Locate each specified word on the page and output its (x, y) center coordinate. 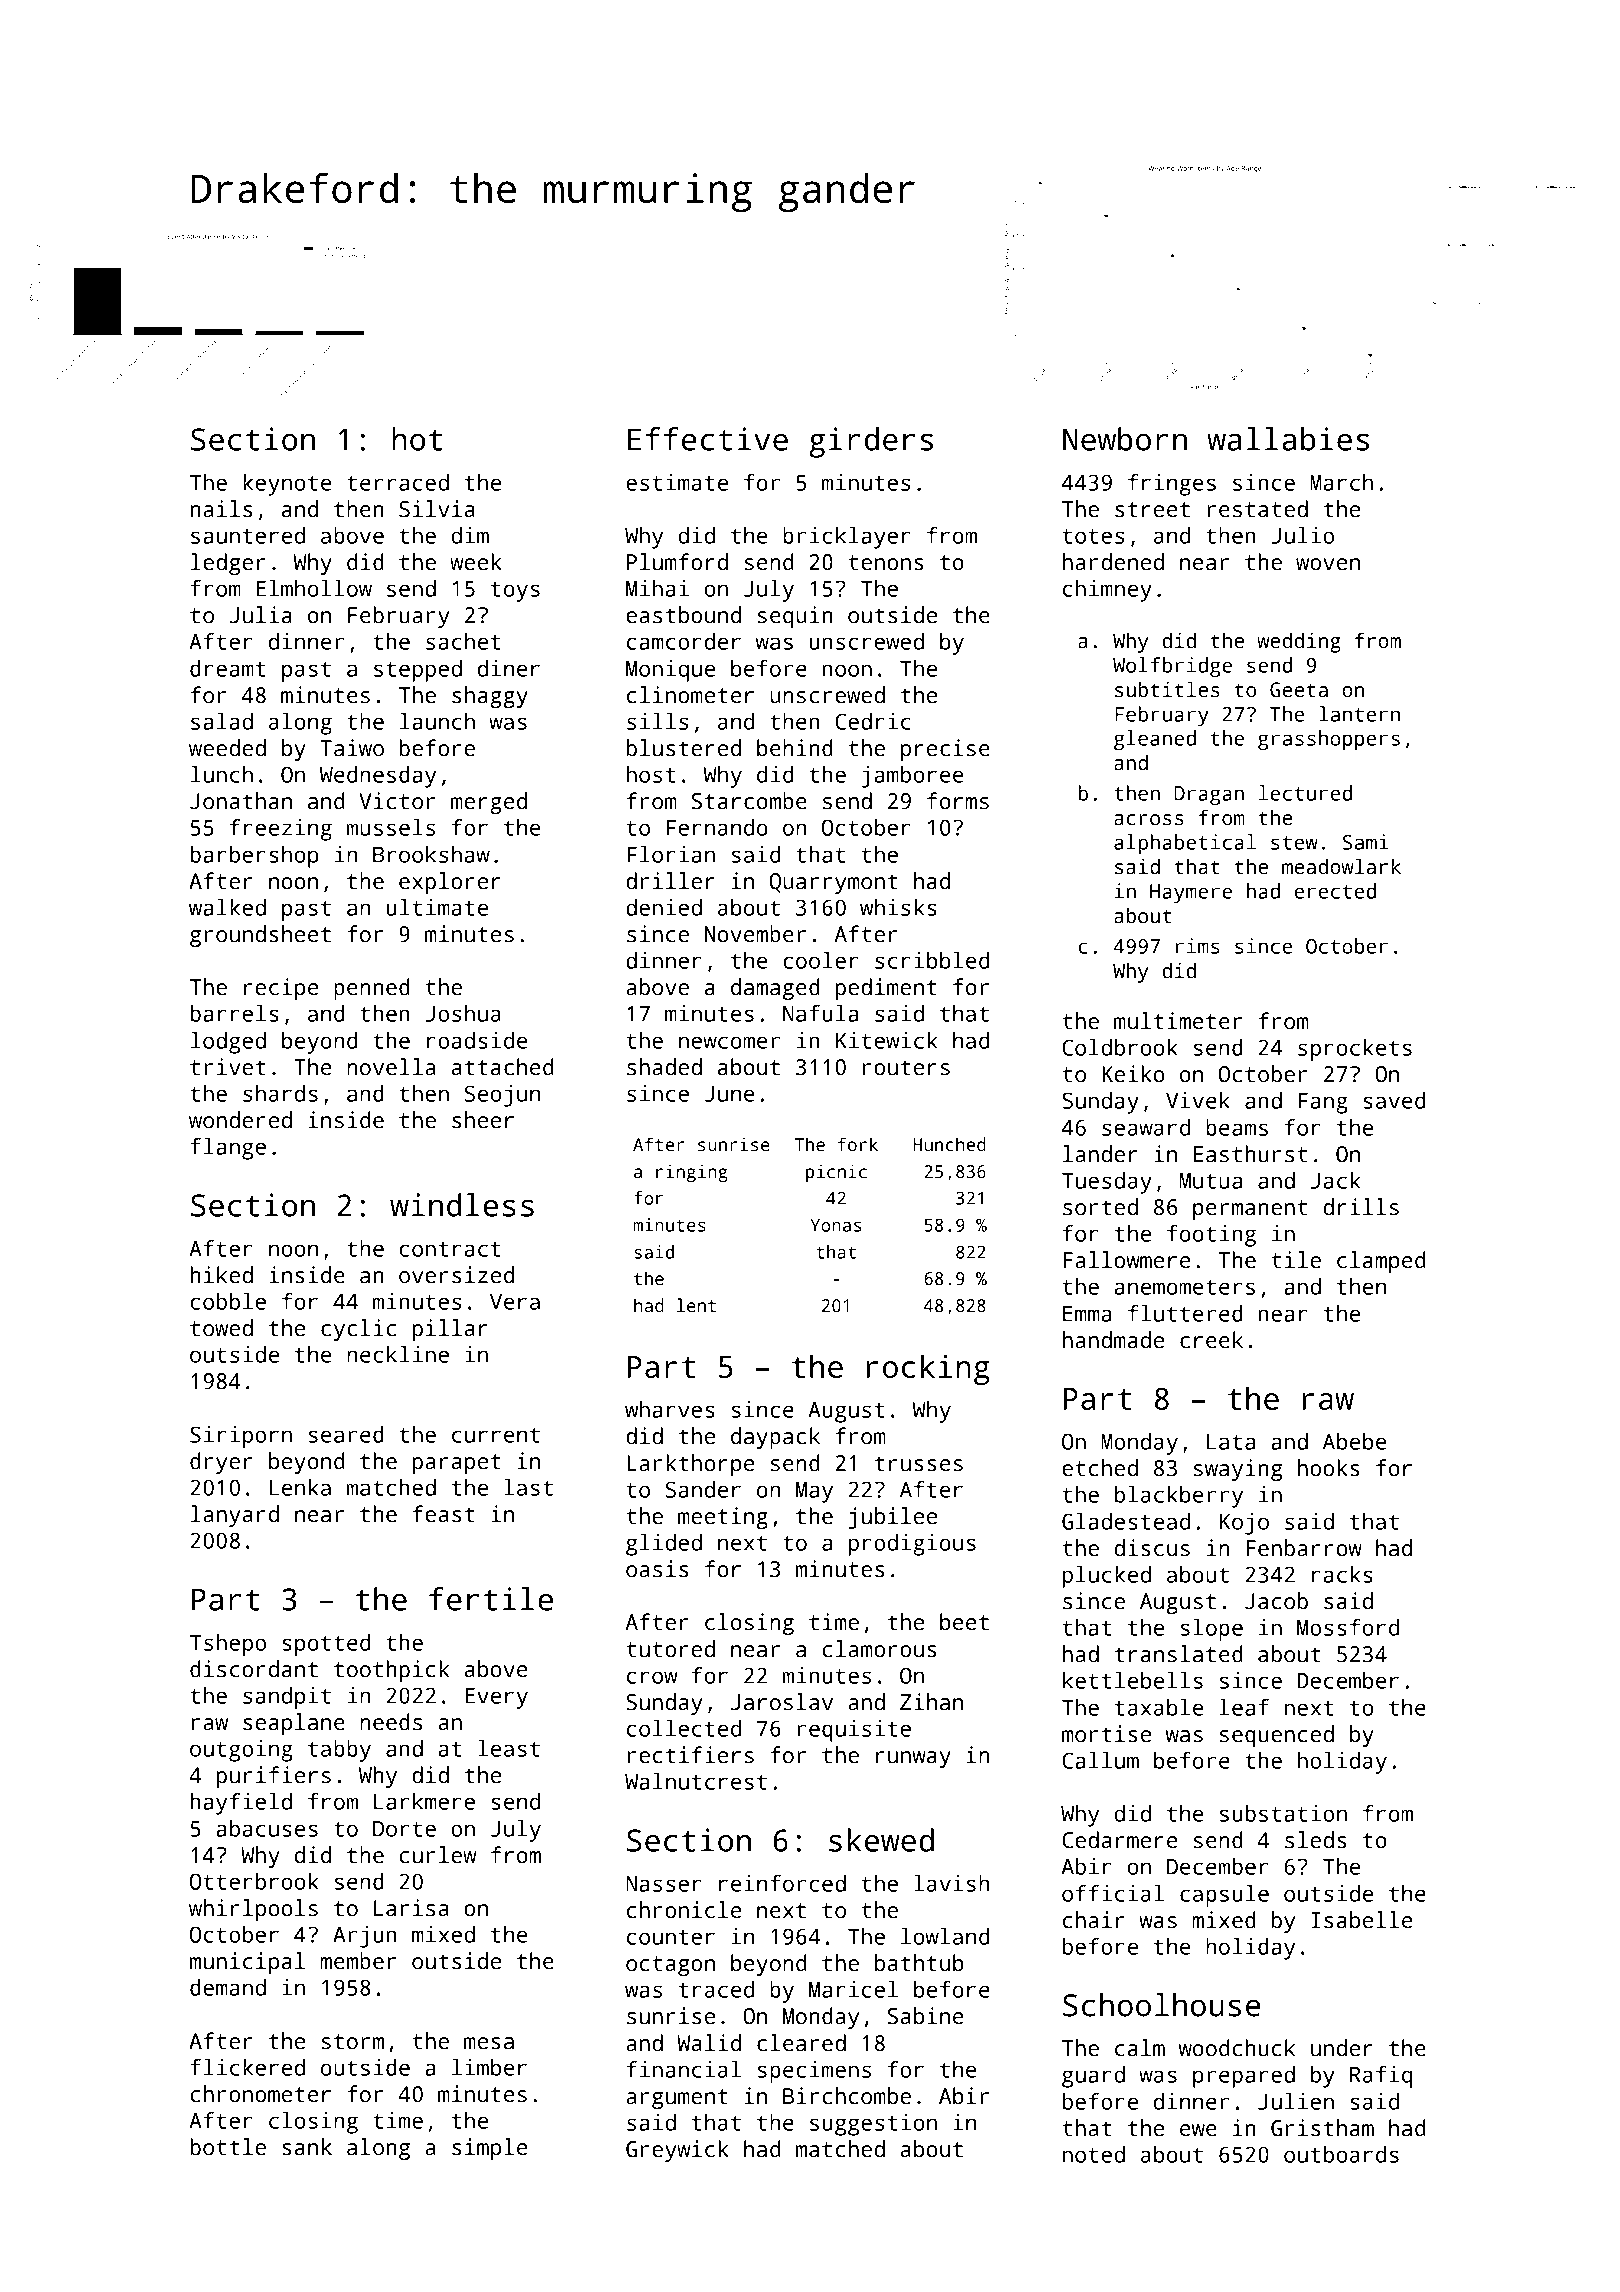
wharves (670, 1409)
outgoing (241, 1751)
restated (1257, 509)
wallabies (1288, 439)
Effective (708, 439)
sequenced (1277, 1736)
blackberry (1179, 1497)
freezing (281, 830)
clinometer (690, 695)
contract (450, 1249)
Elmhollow (314, 588)
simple (490, 2149)
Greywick (677, 2151)
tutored (670, 1649)
